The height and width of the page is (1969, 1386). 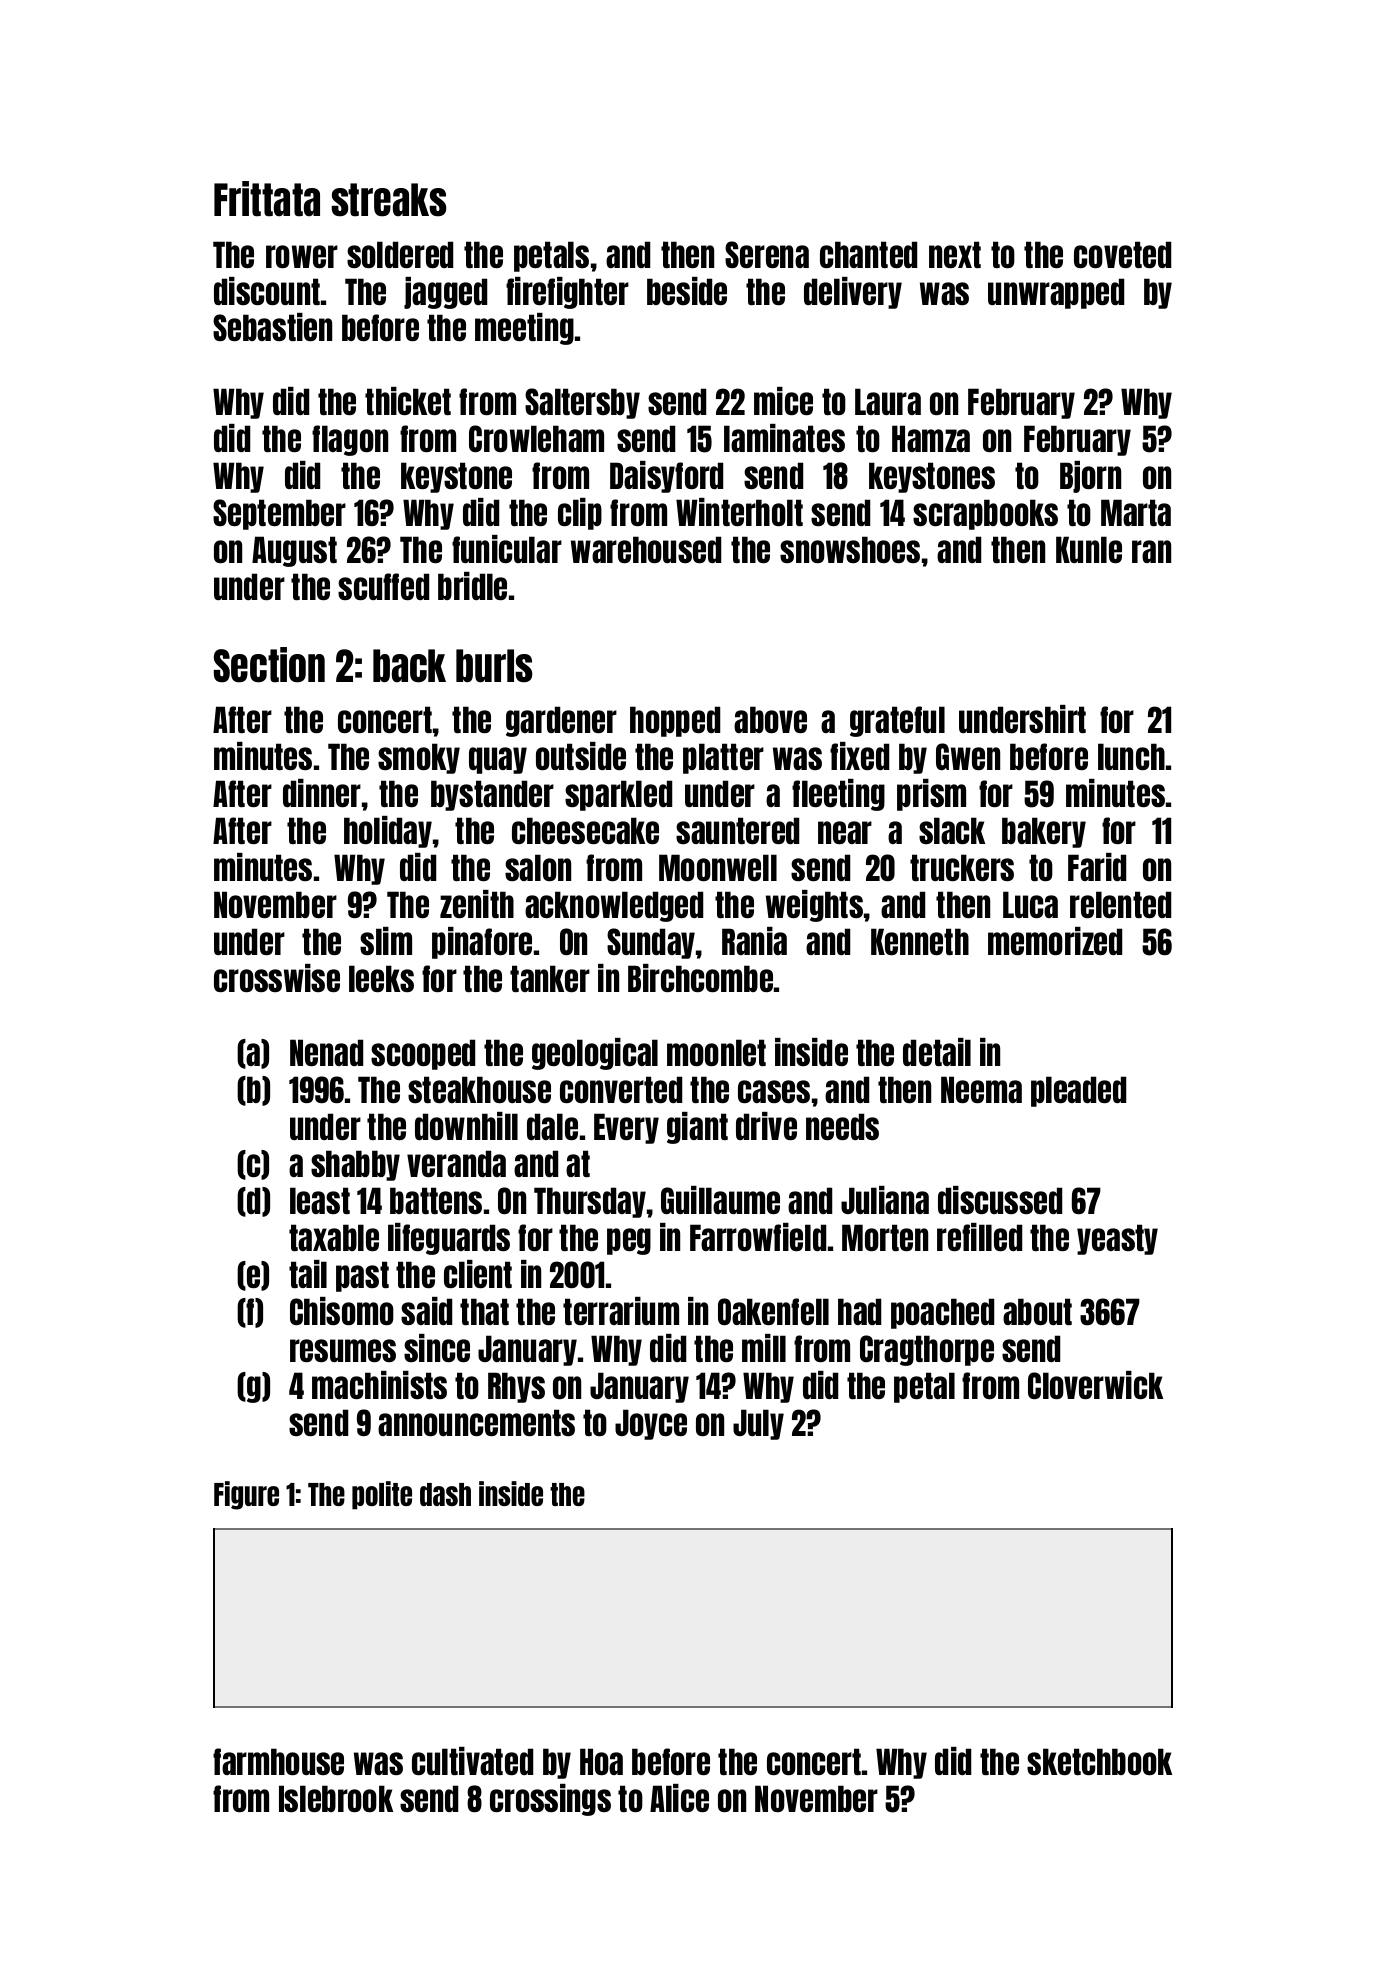 What do you see at coordinates (409, 666) in the page?
I see `back` at bounding box center [409, 666].
